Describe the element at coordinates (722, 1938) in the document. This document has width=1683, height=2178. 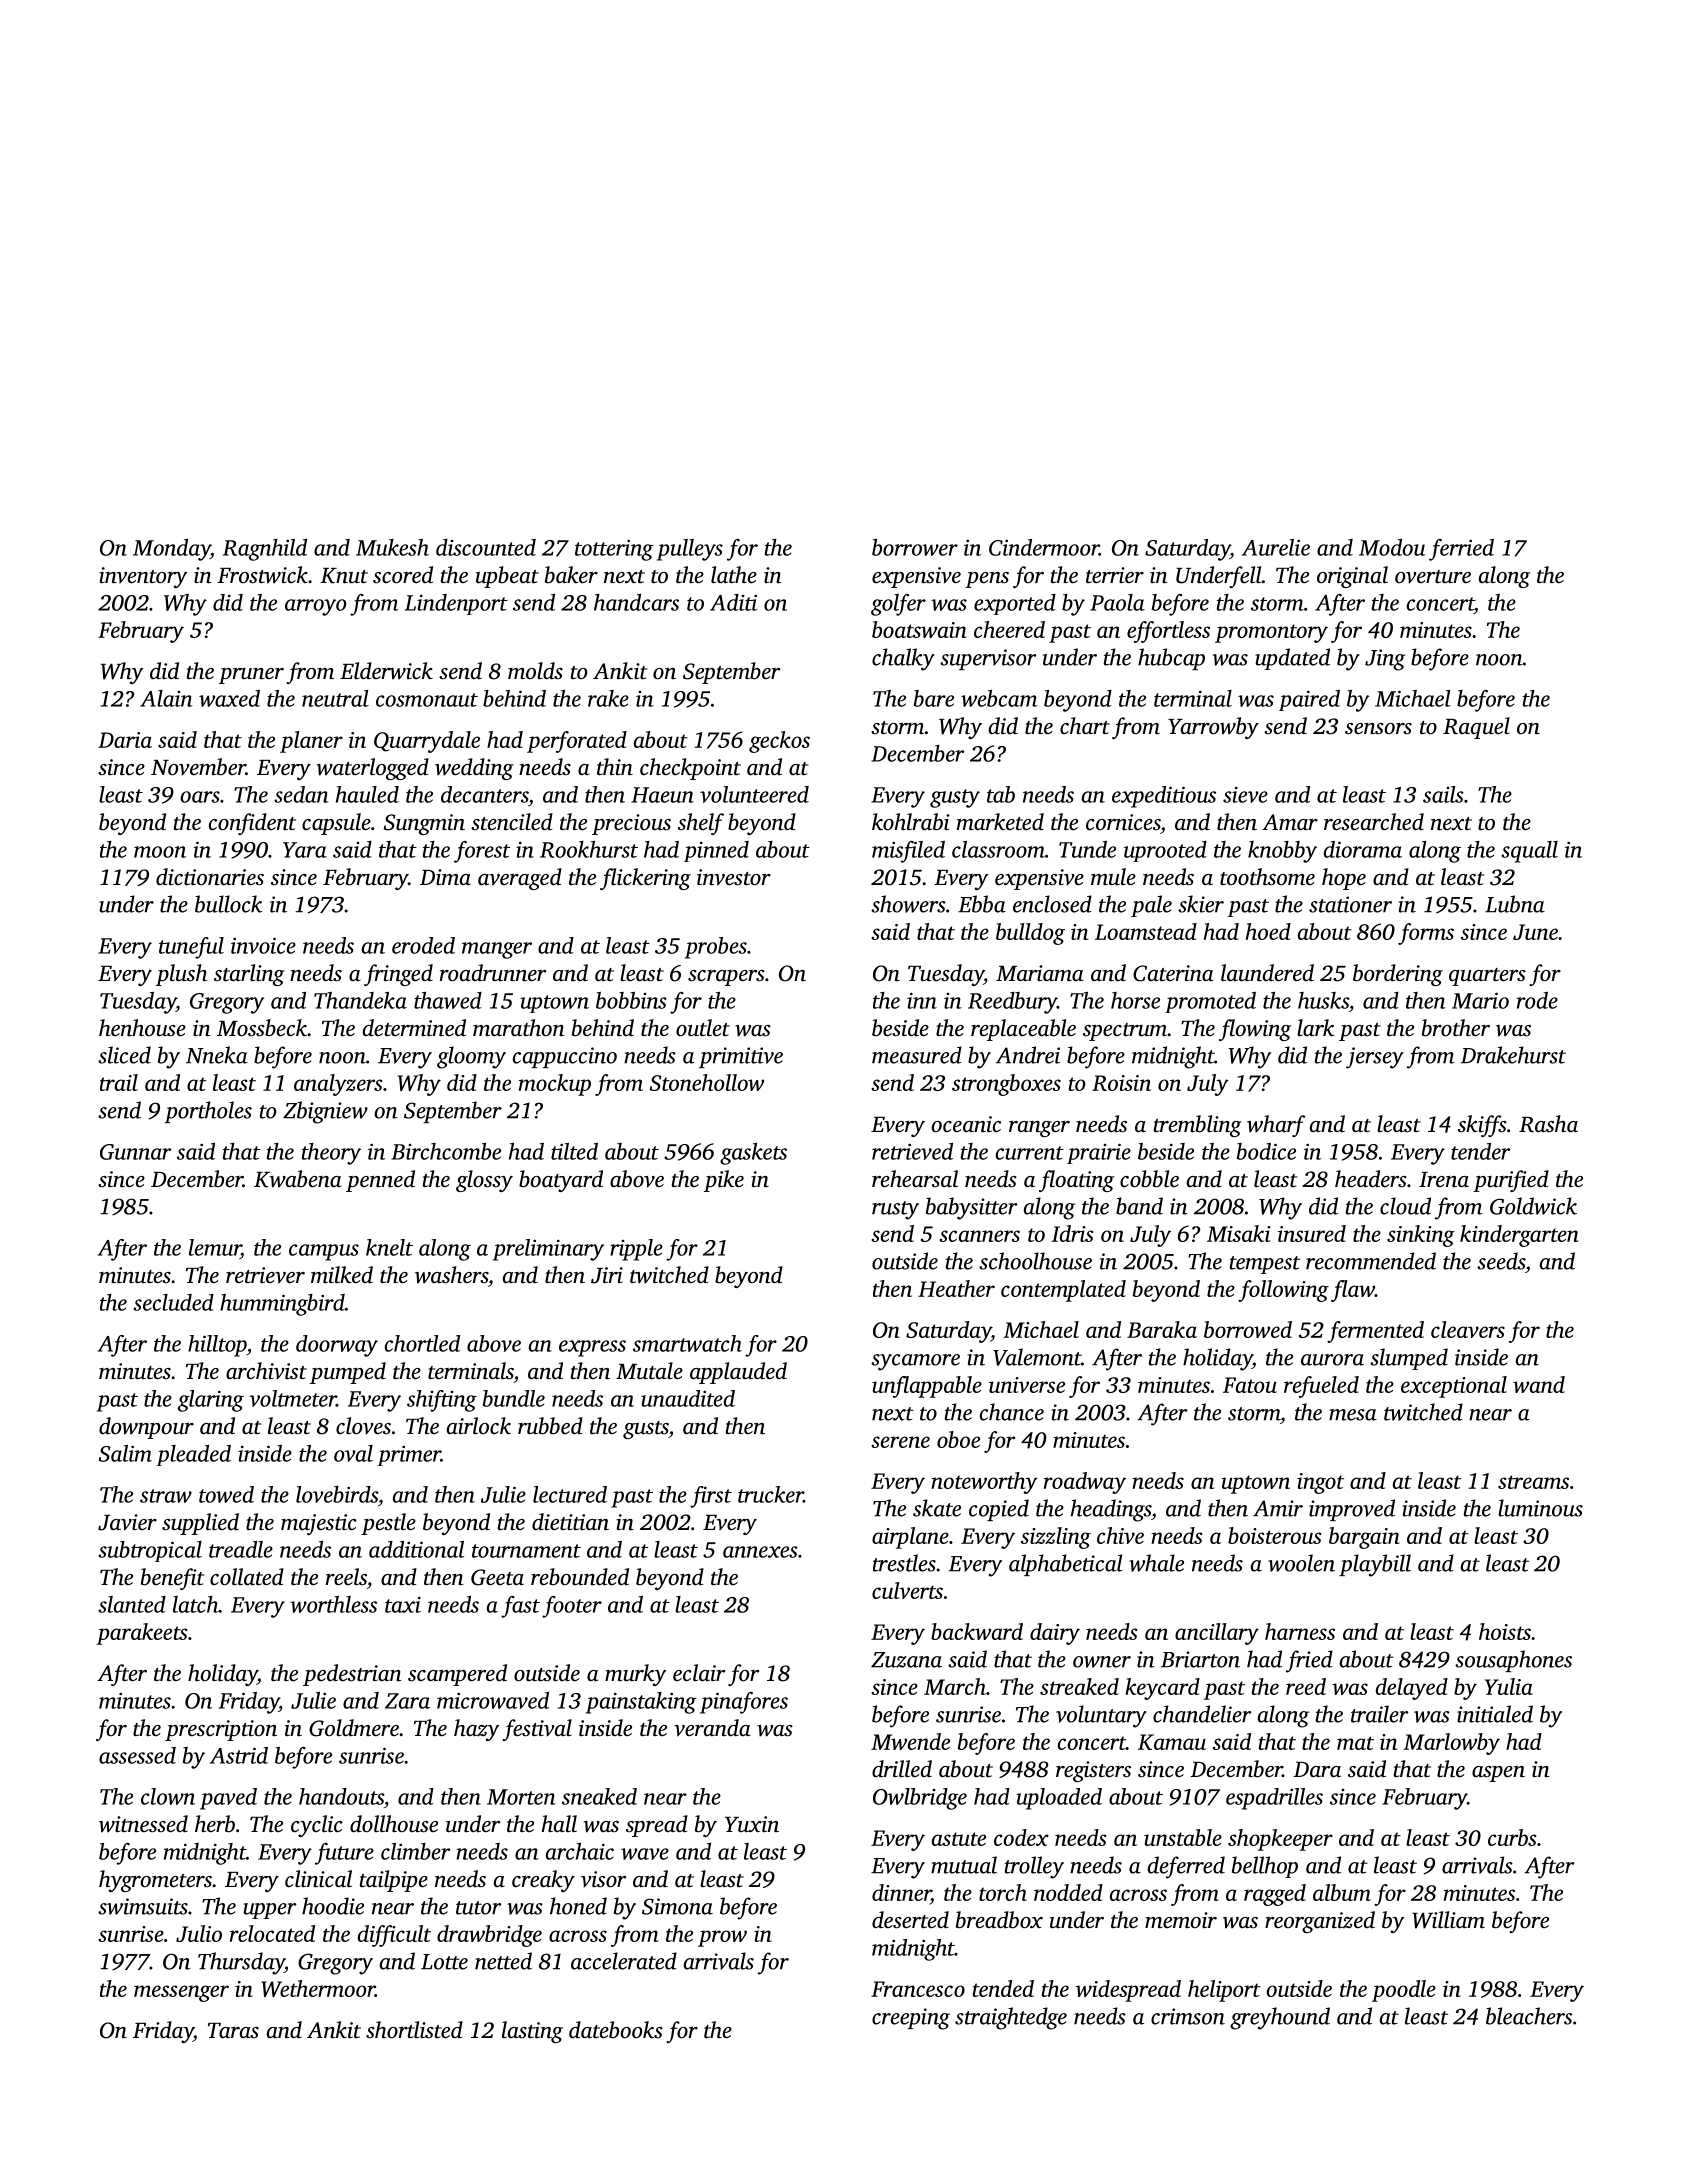
I see `prow` at that location.
